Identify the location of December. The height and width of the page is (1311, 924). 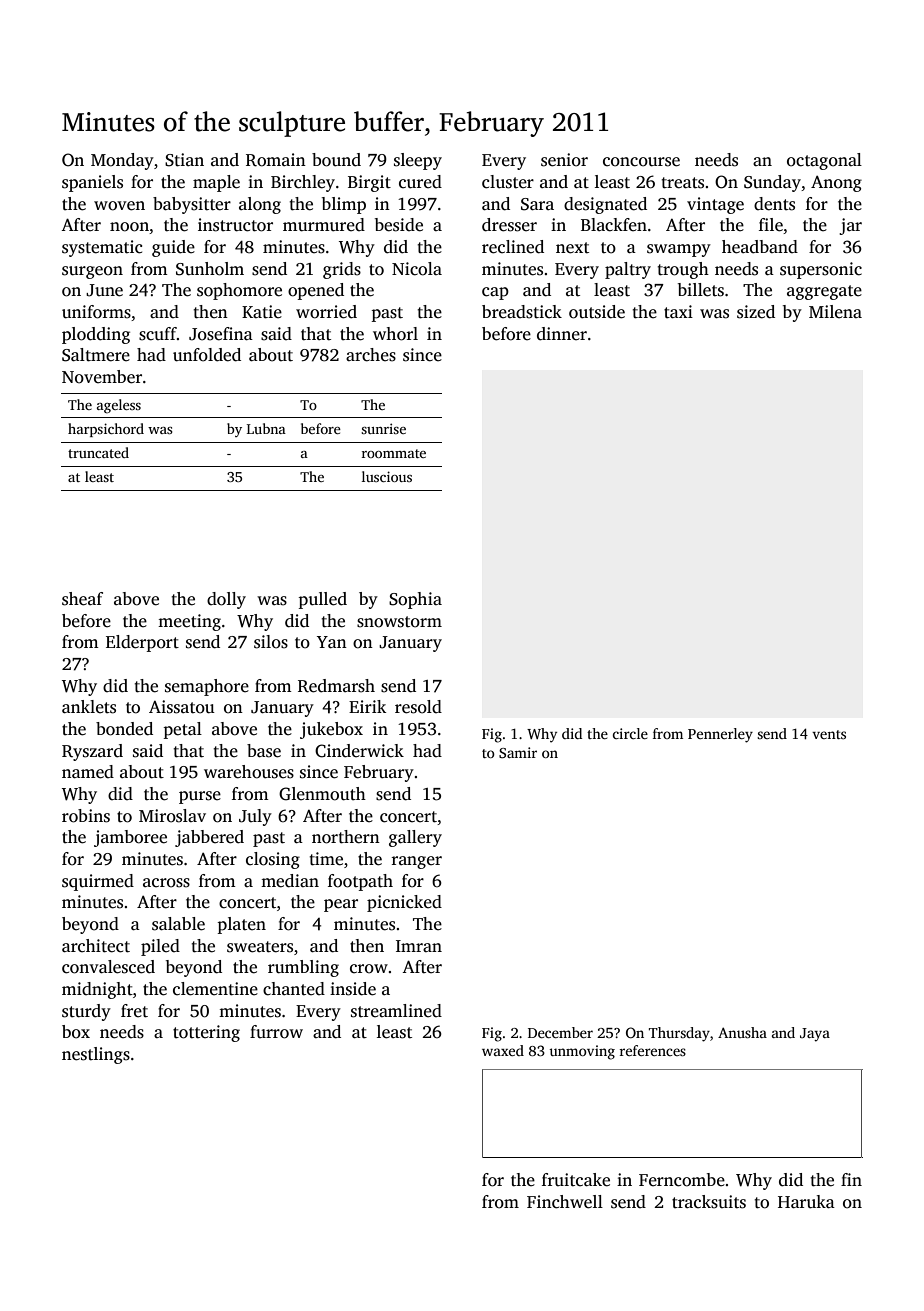
(560, 1032).
